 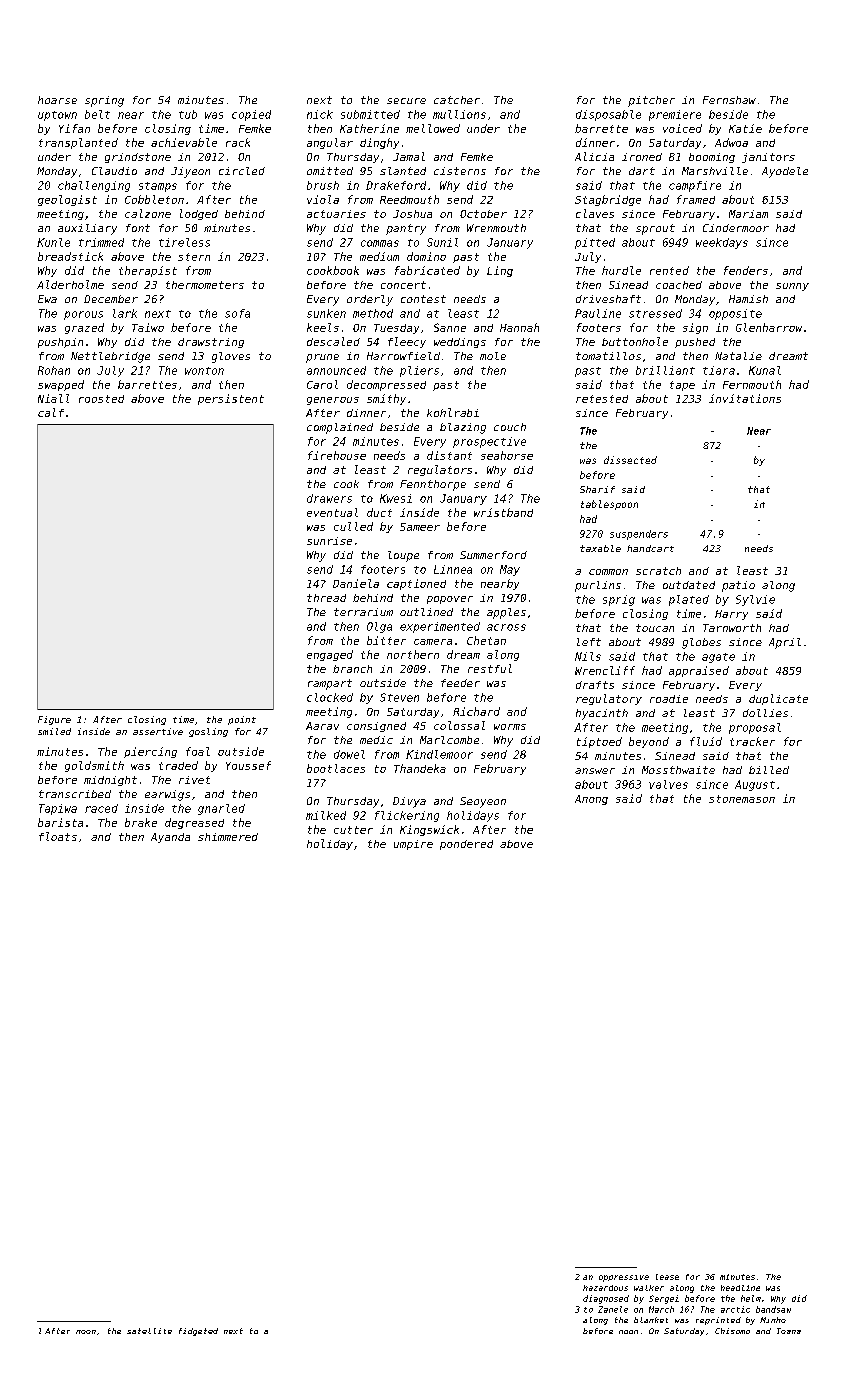 What do you see at coordinates (651, 101) in the screenshot?
I see `pitcher` at bounding box center [651, 101].
